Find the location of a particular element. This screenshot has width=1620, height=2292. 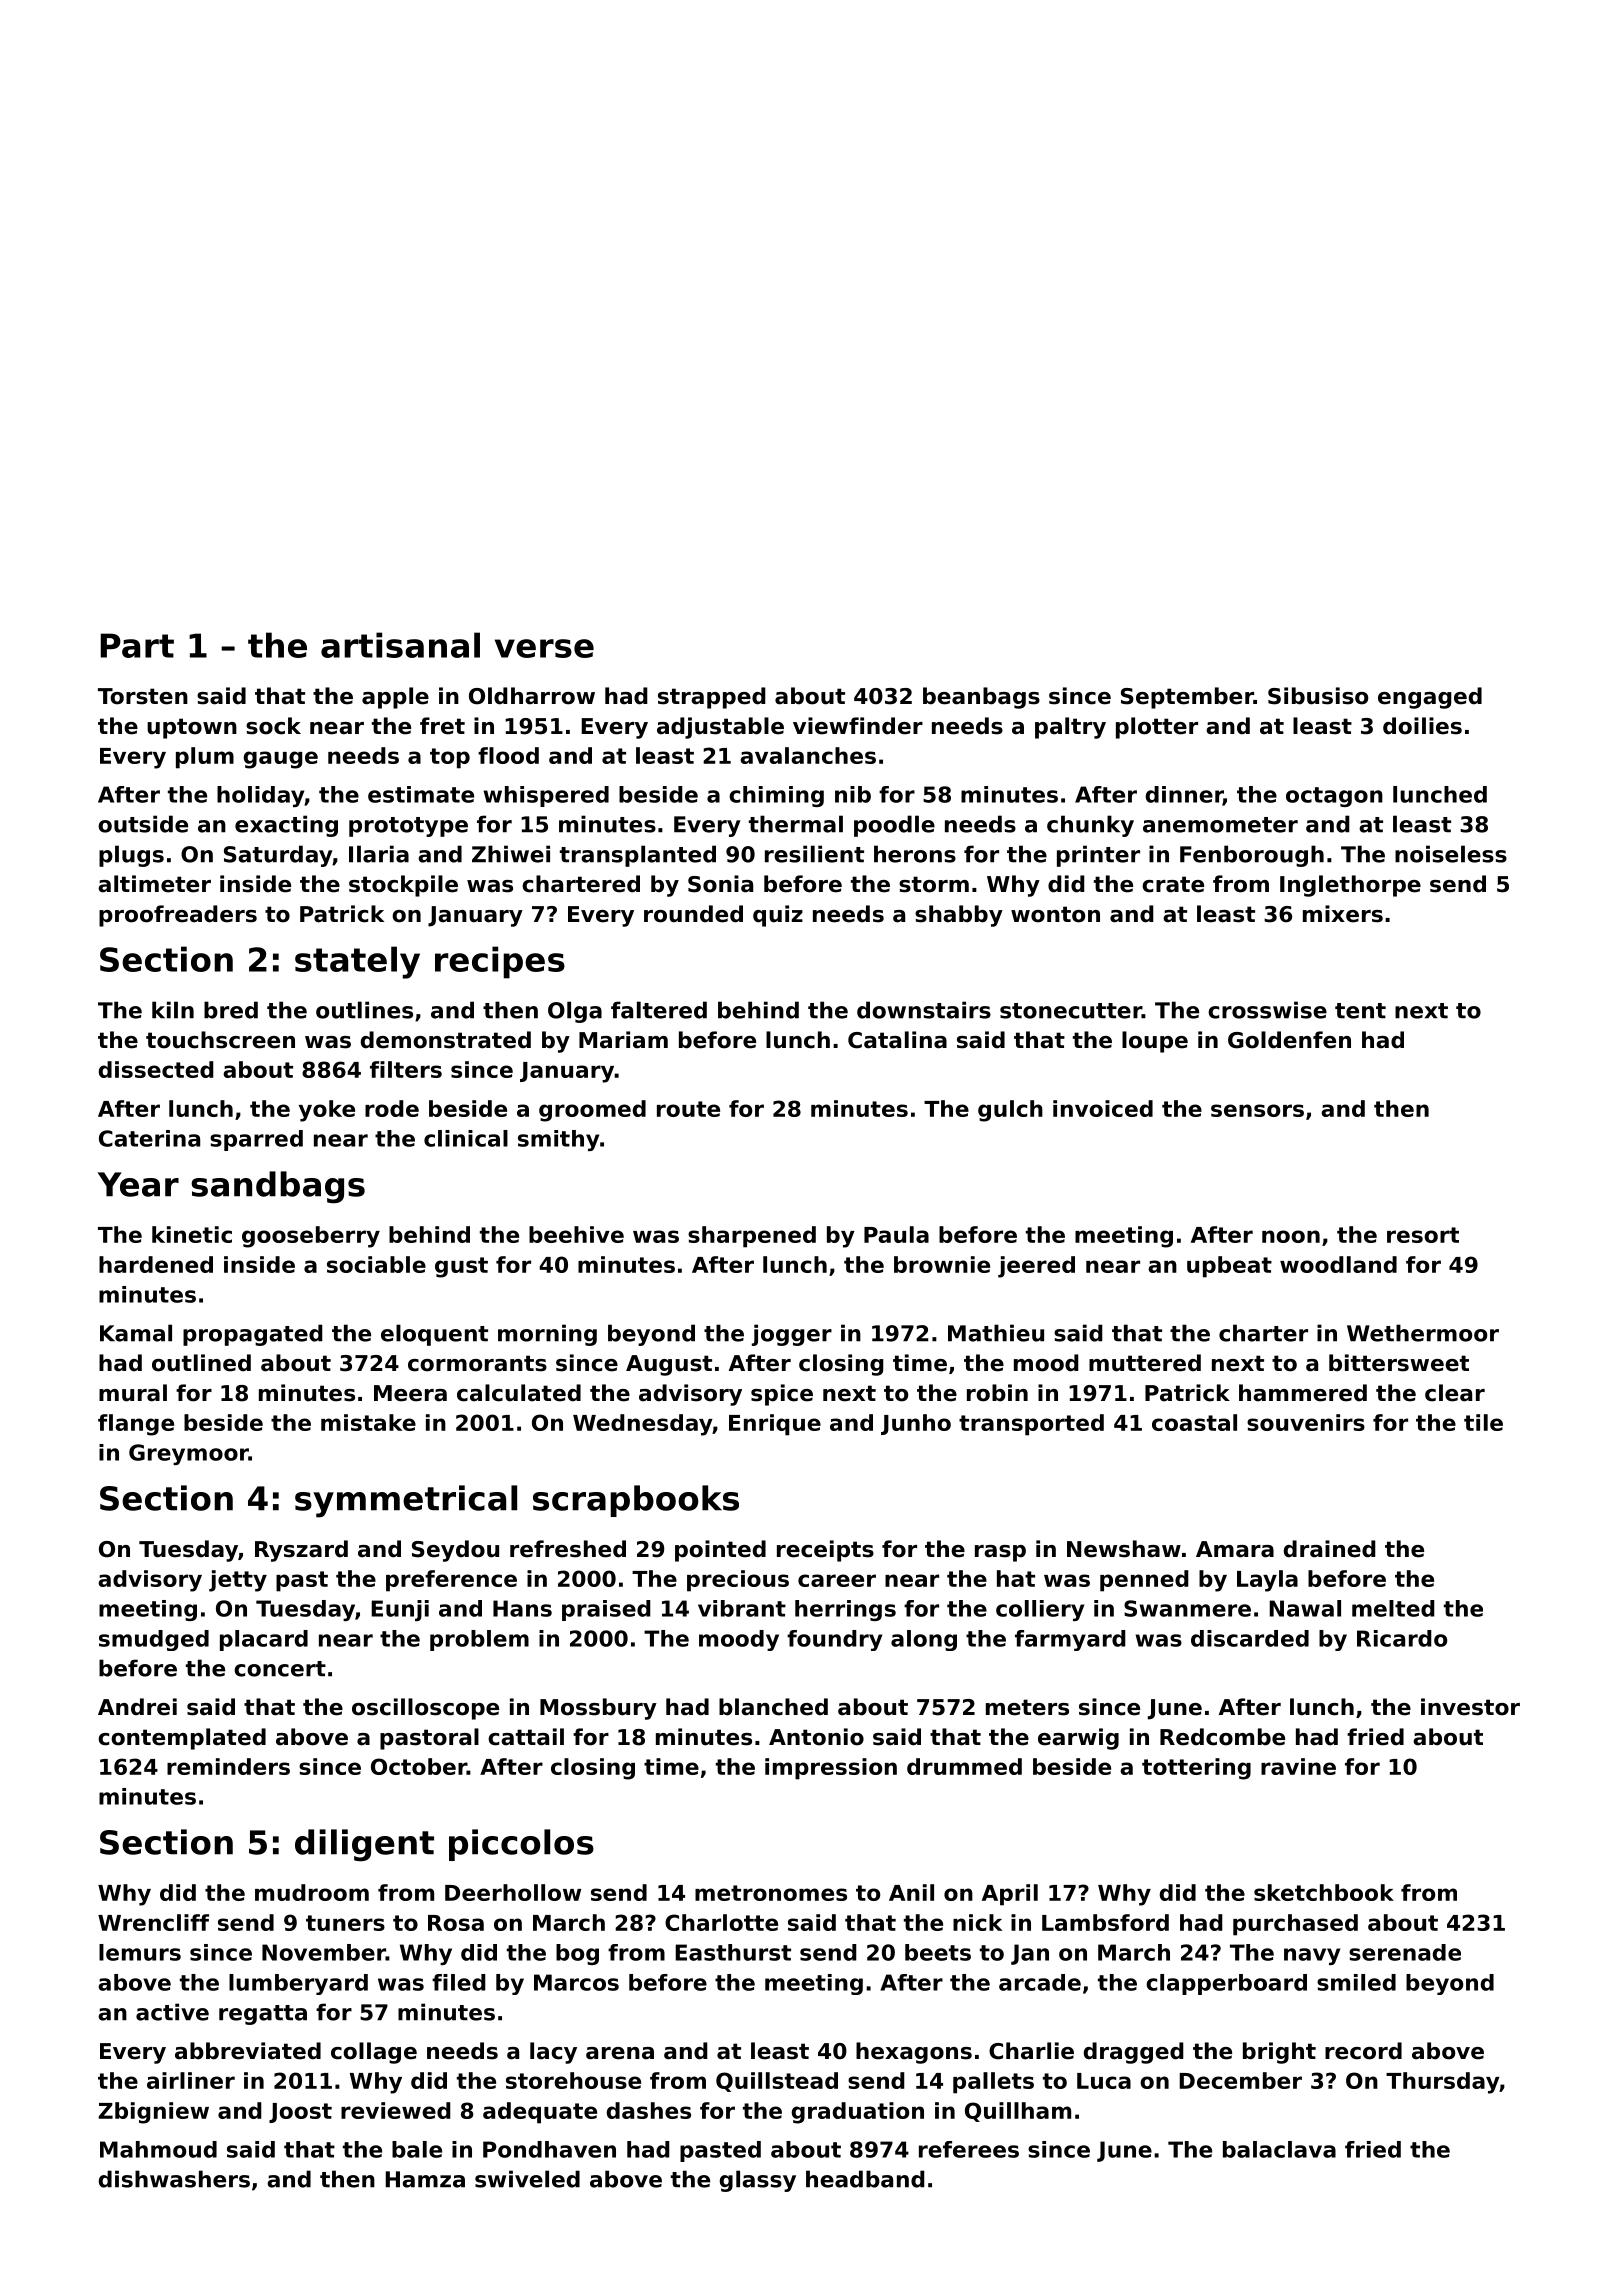

symmetrical is located at coordinates (406, 1501).
